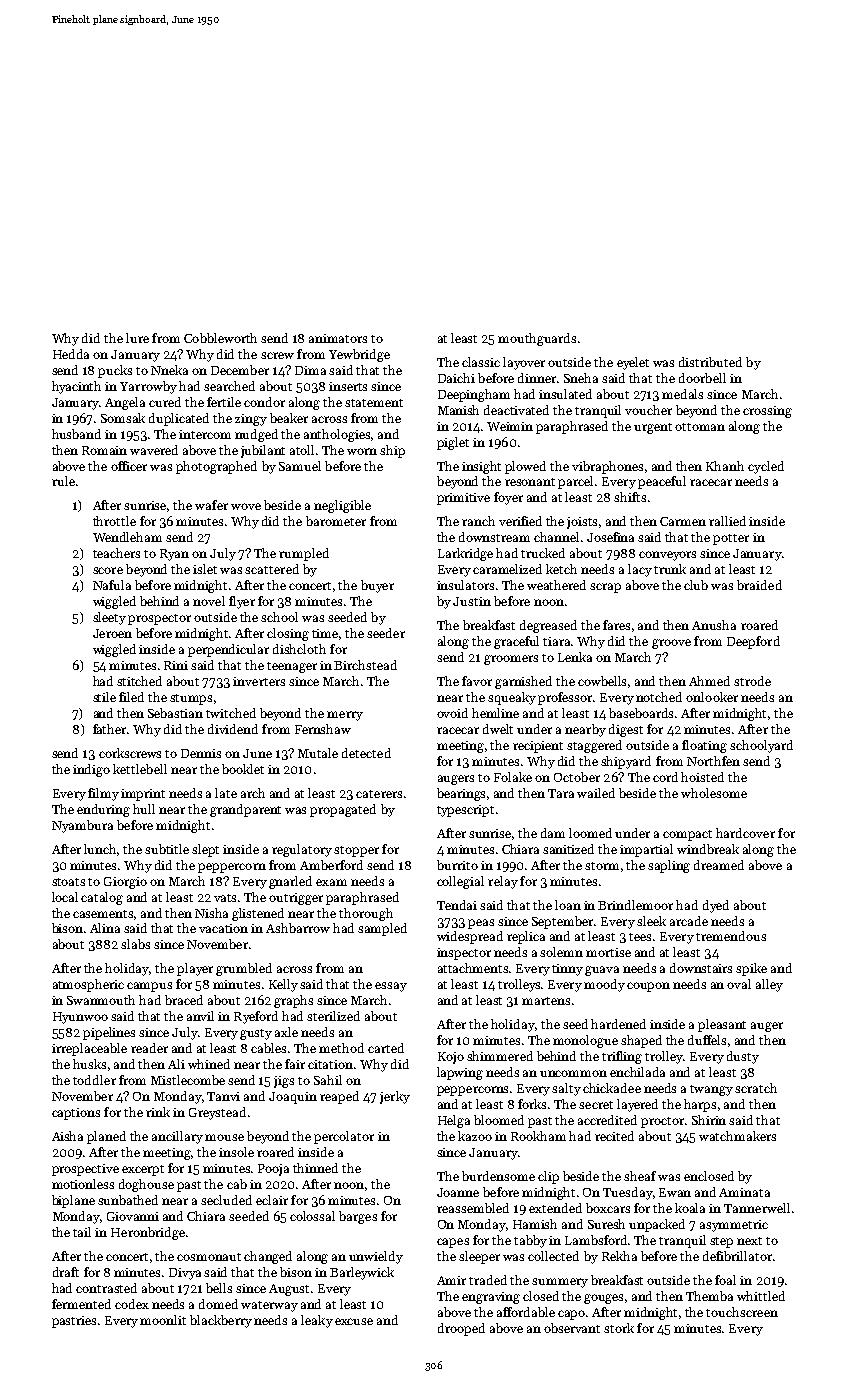 This screenshot has width=849, height=1400. What do you see at coordinates (607, 467) in the screenshot?
I see `vibraphones` at bounding box center [607, 467].
